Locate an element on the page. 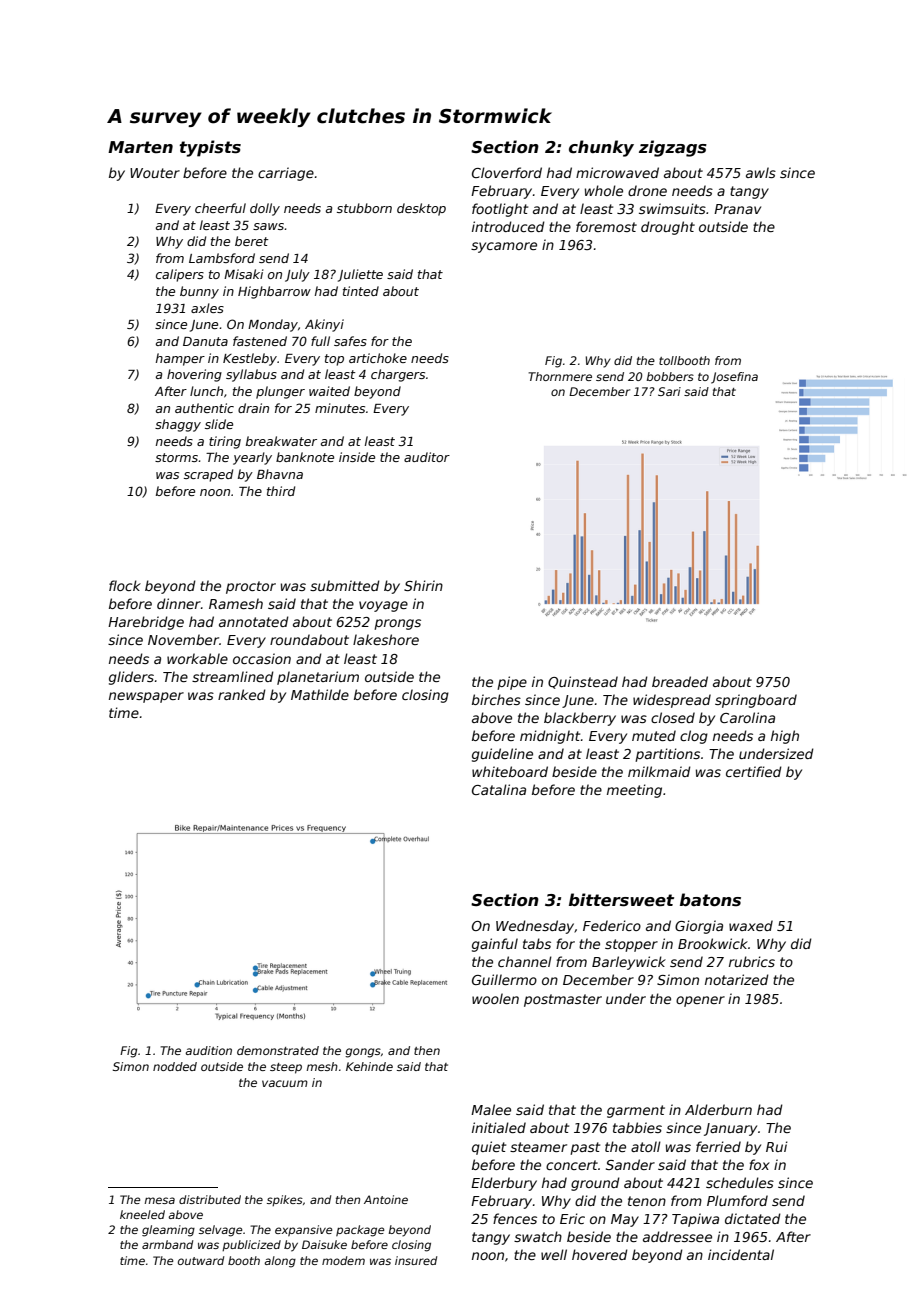 Image resolution: width=924 pixels, height=1308 pixels. Marten is located at coordinates (140, 147).
